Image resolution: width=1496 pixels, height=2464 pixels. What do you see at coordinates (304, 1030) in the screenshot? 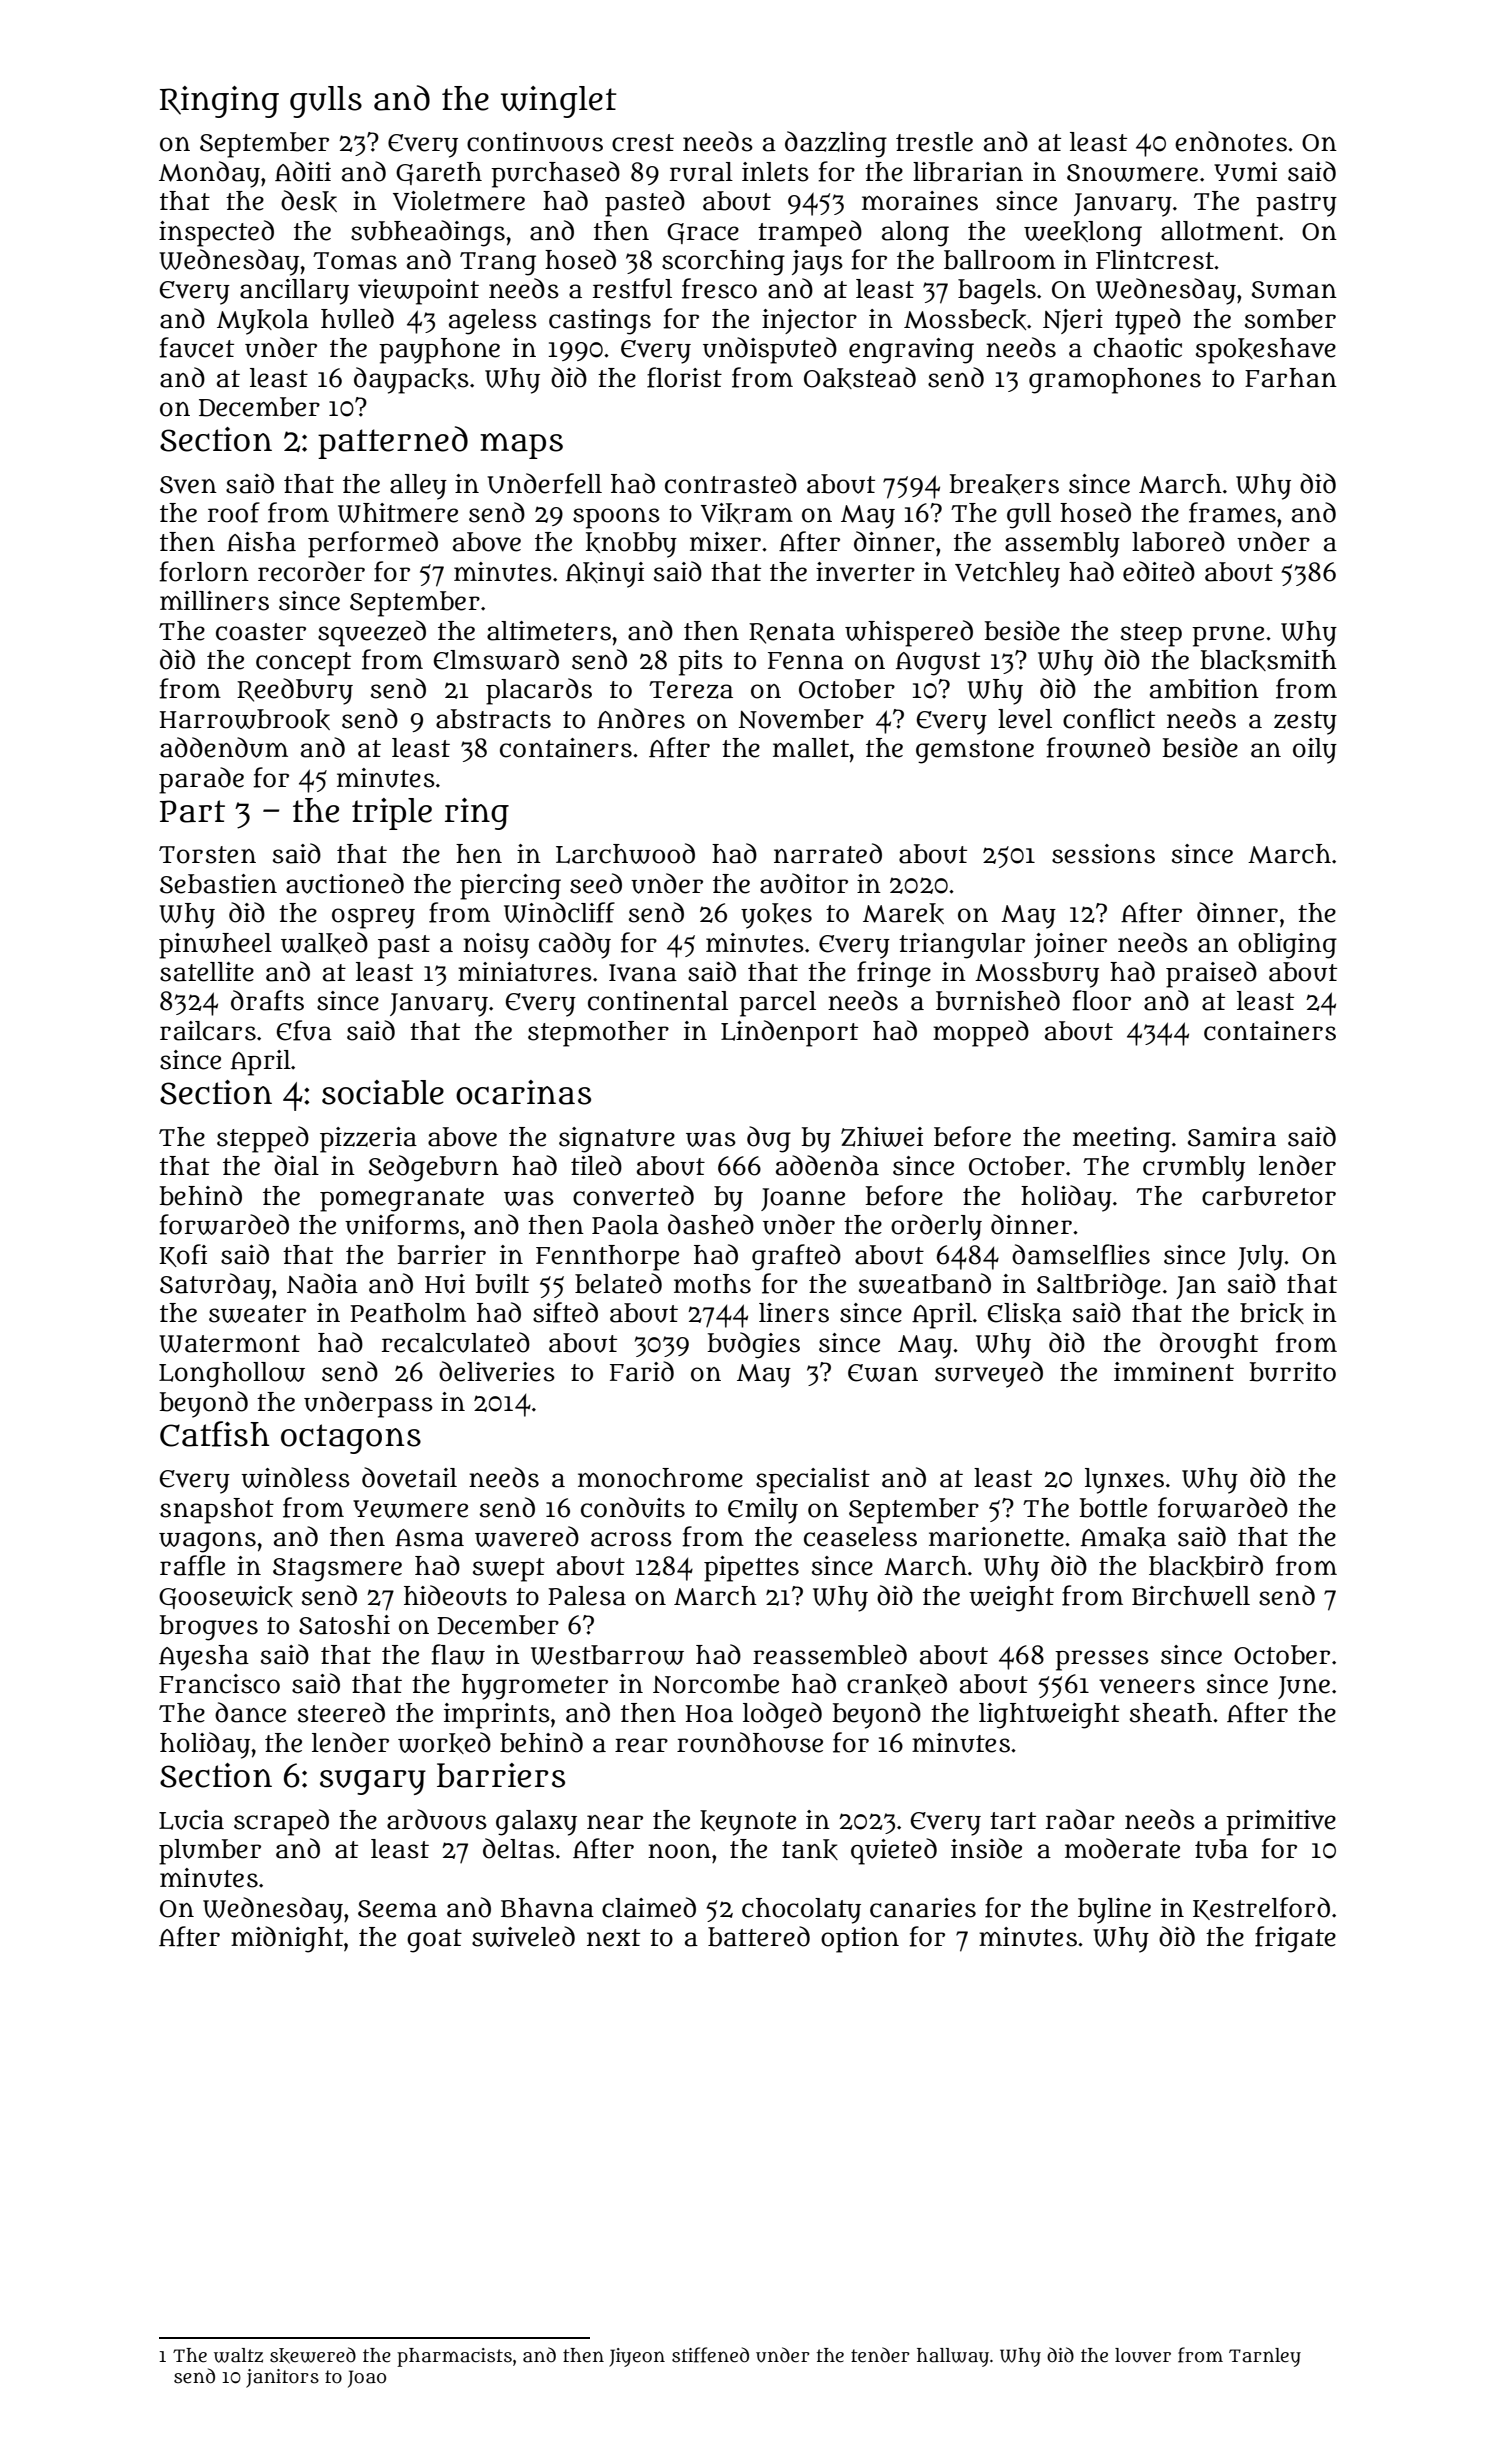
I see `Efua` at bounding box center [304, 1030].
